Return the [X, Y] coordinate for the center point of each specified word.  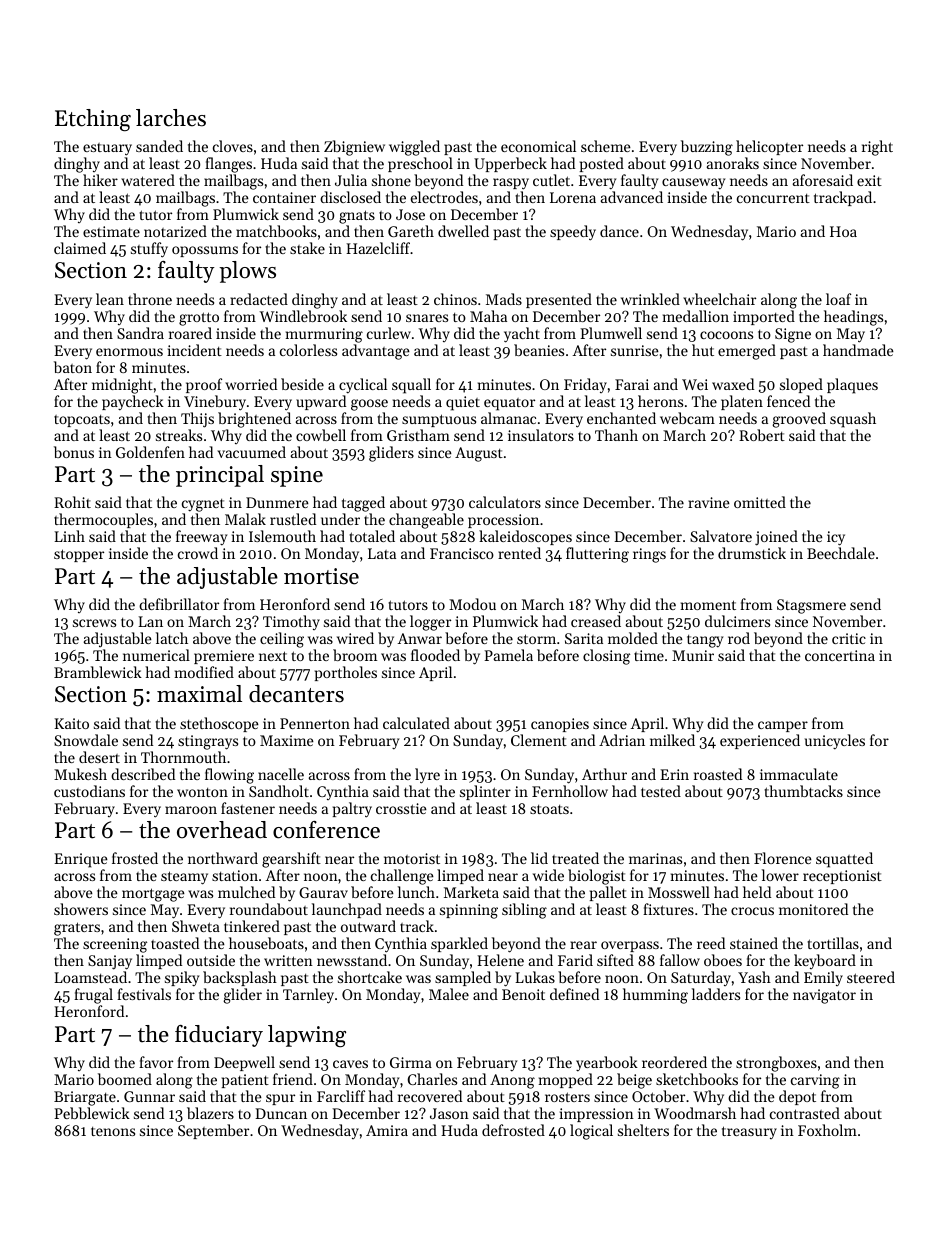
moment [708, 605]
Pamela [508, 655]
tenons [113, 1131]
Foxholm [827, 1130]
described [143, 774]
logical [591, 1132]
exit [869, 180]
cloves [233, 146]
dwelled [463, 231]
